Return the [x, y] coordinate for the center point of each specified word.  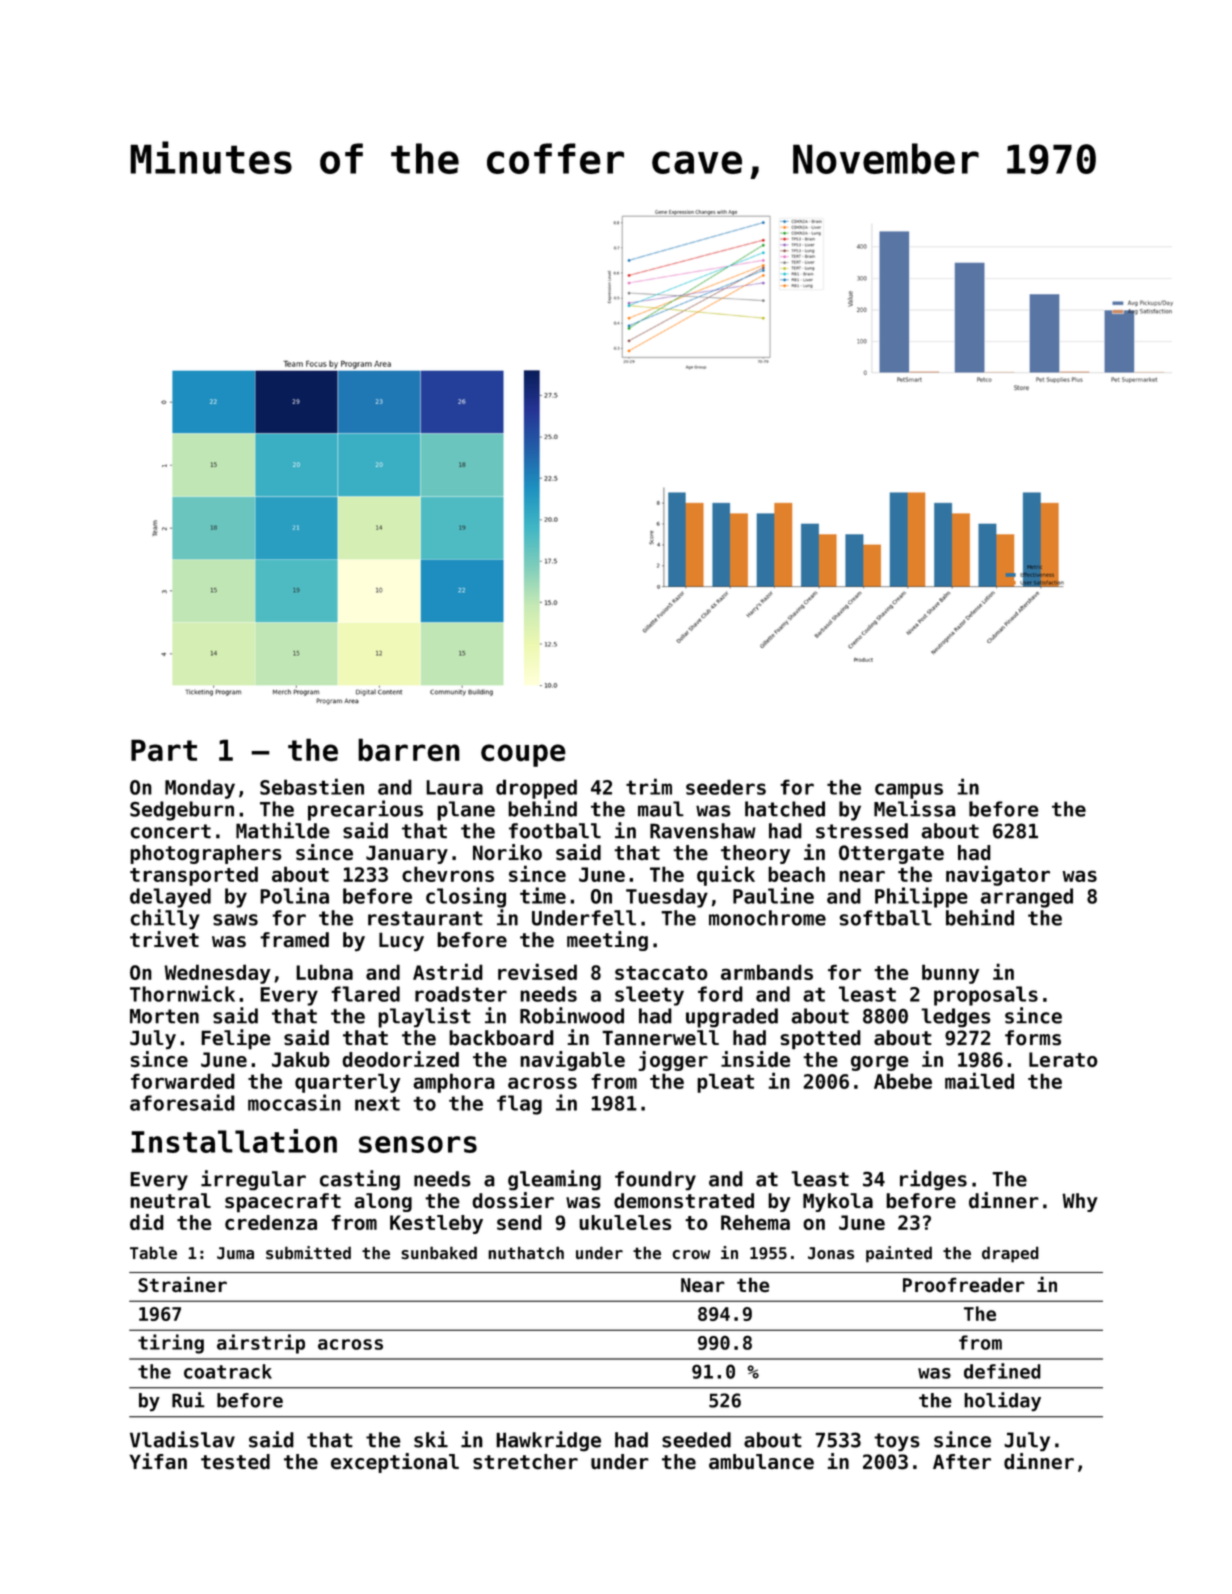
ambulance [761, 1462]
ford [720, 994]
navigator [998, 875]
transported [194, 876]
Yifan [158, 1461]
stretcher [525, 1462]
